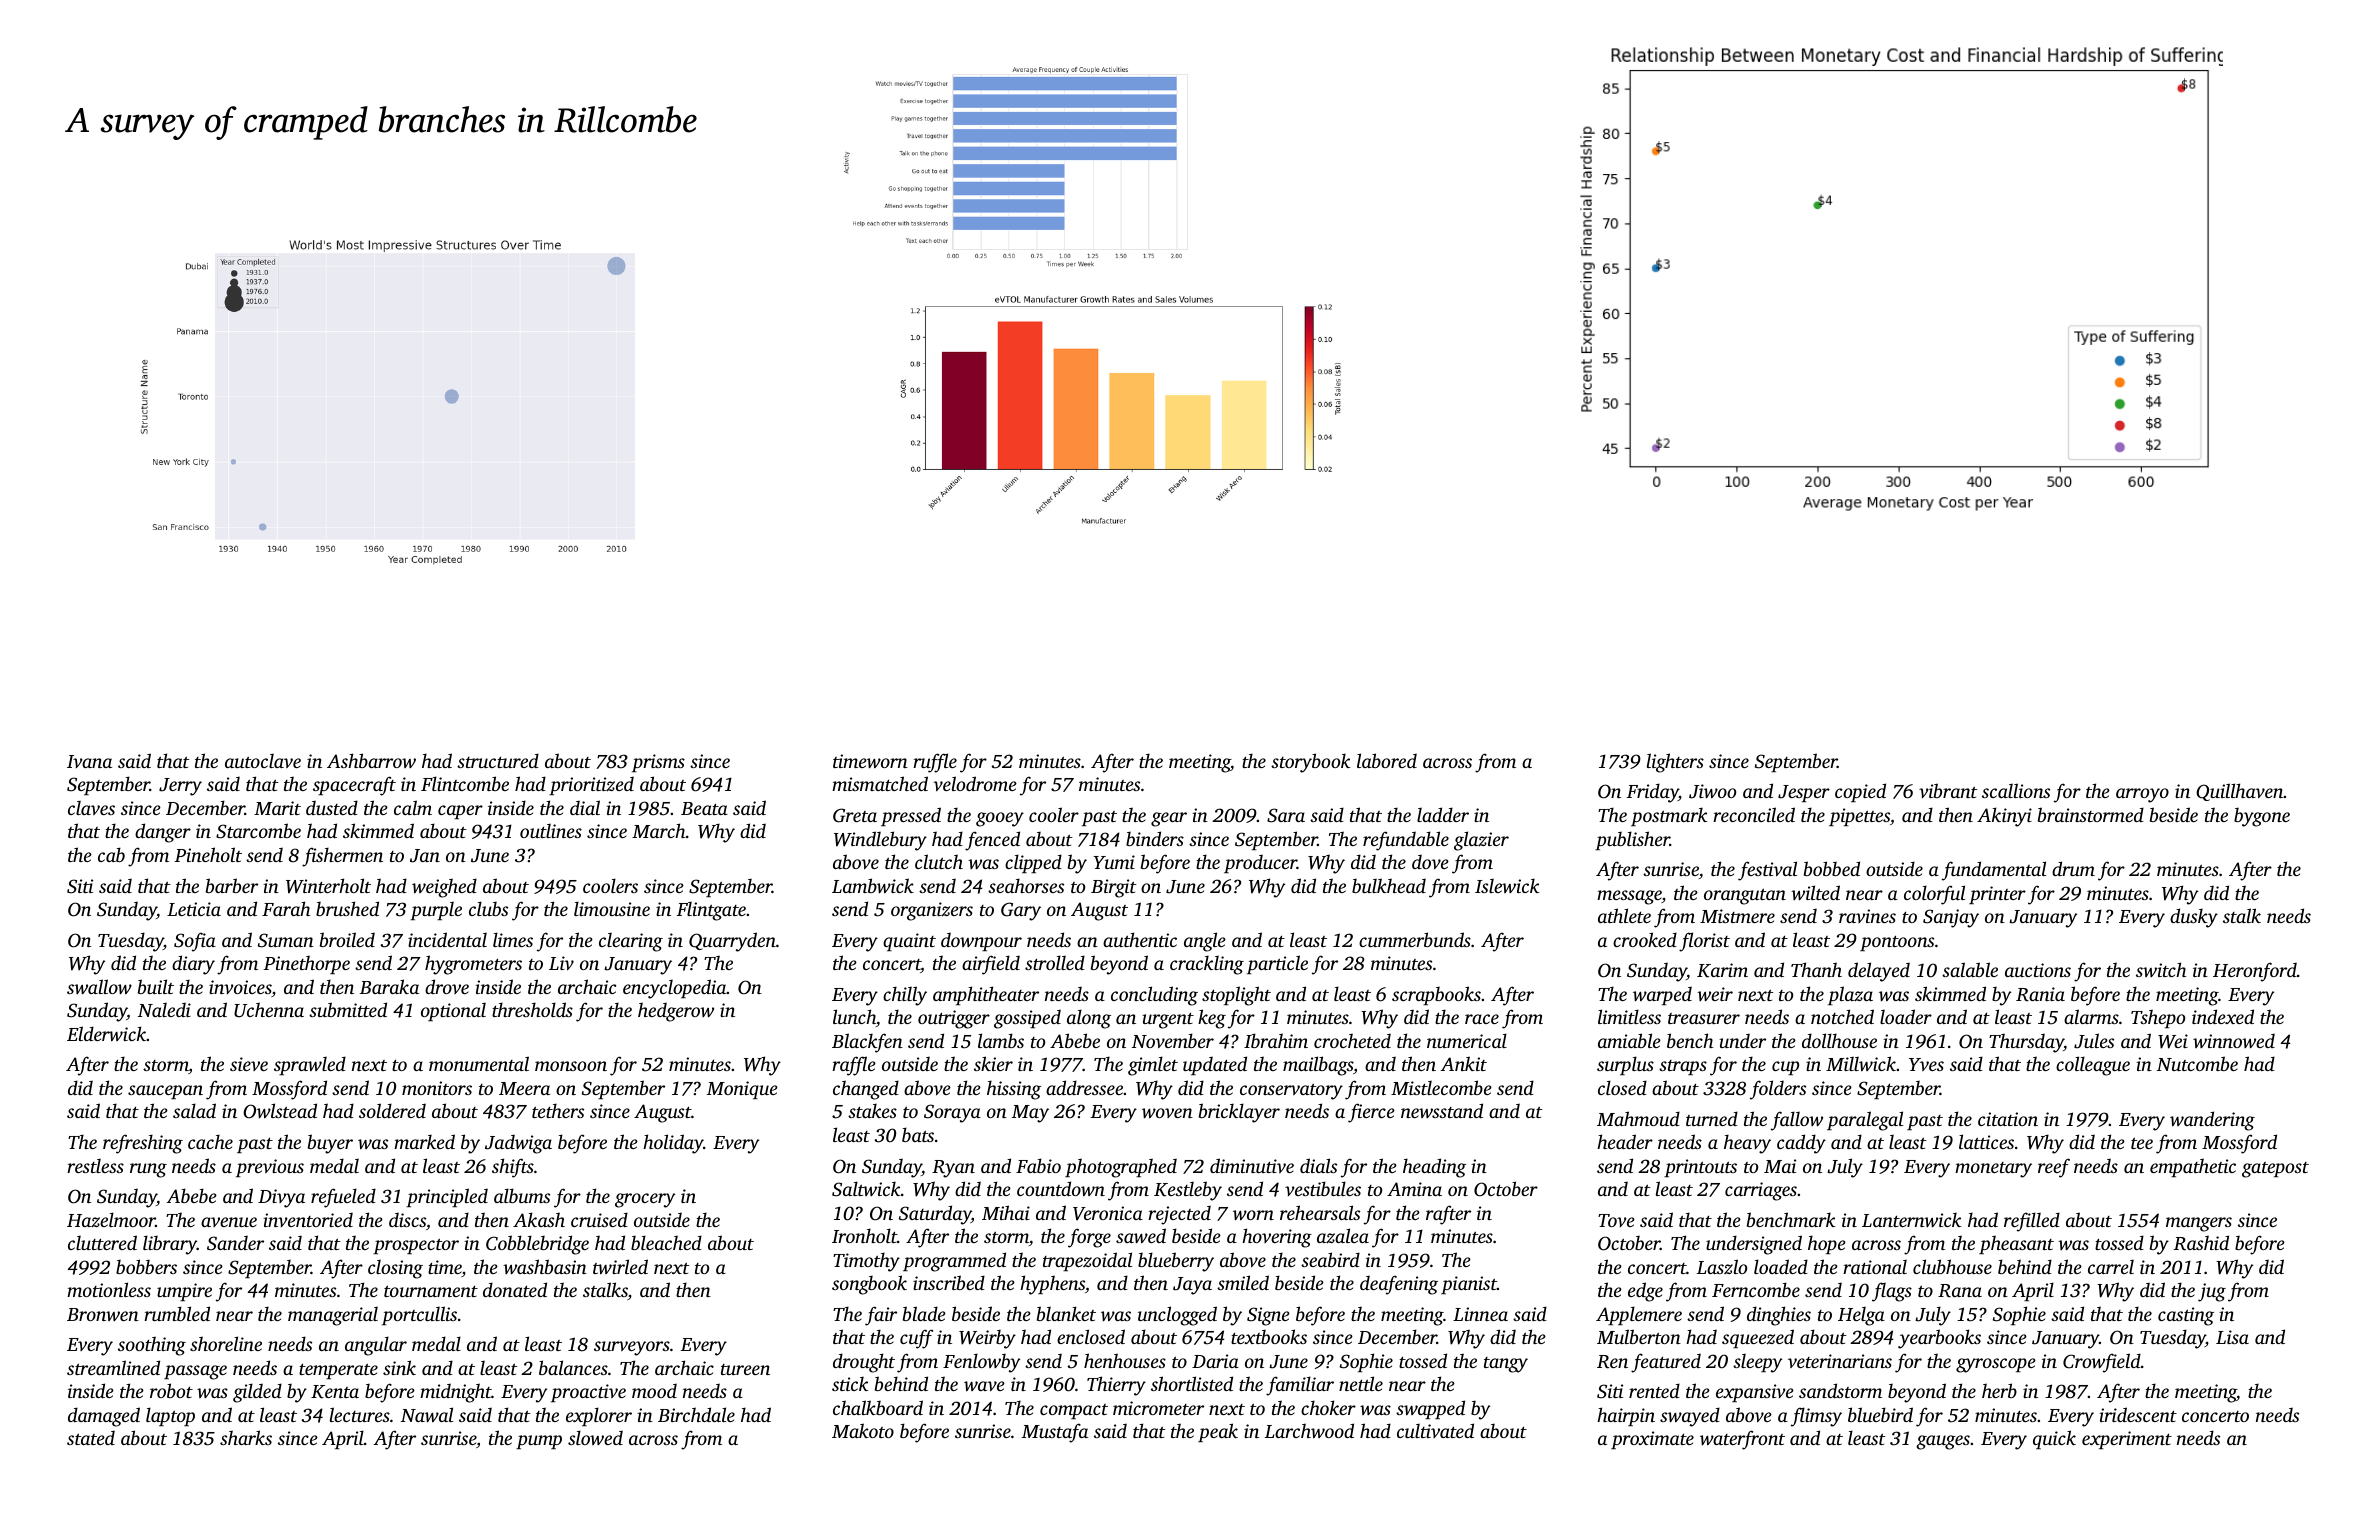 The height and width of the page is (1540, 2380). I want to click on limousine, so click(612, 908).
